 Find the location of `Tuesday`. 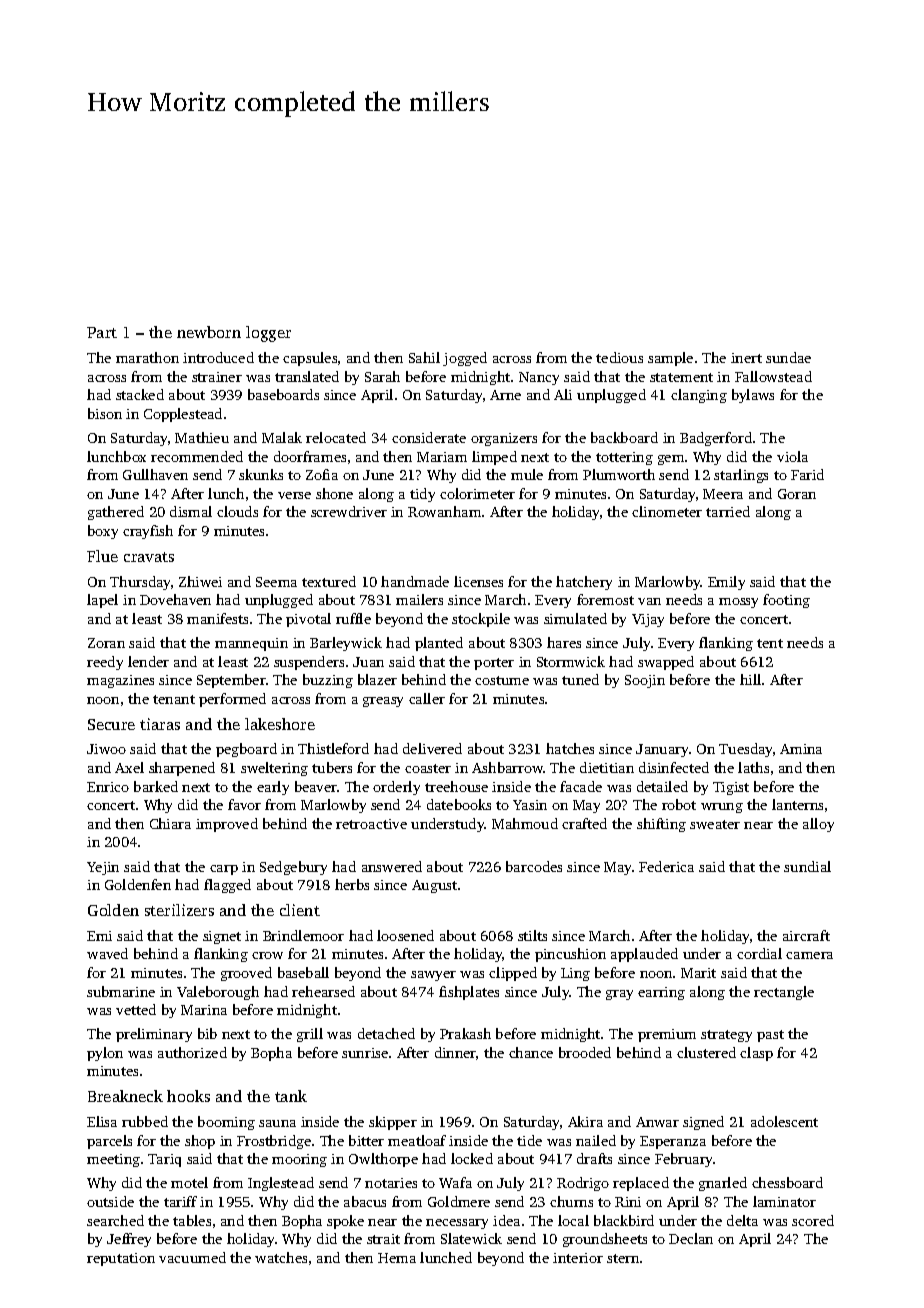

Tuesday is located at coordinates (745, 750).
